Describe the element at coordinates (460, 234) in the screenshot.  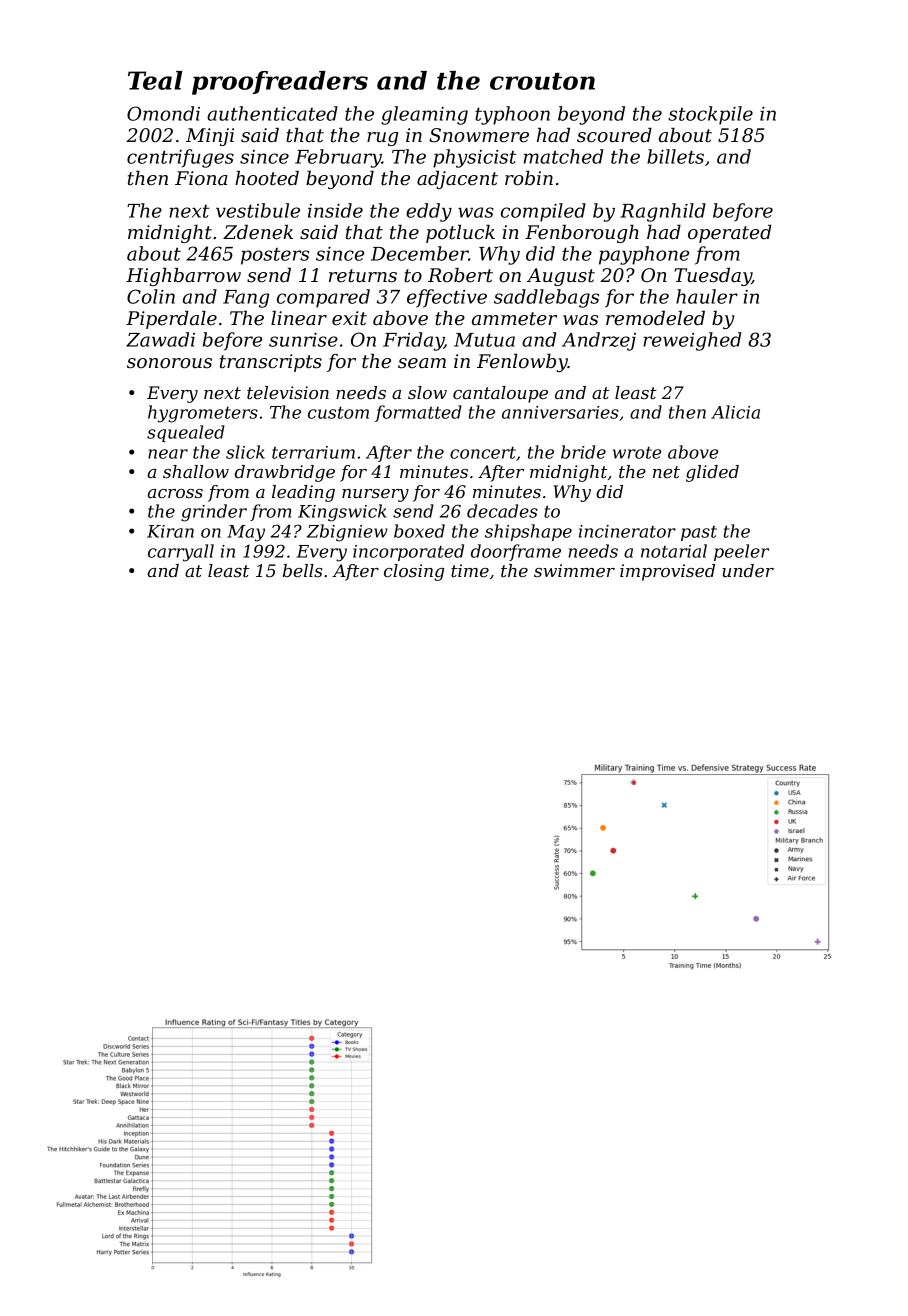
I see `potluck` at that location.
